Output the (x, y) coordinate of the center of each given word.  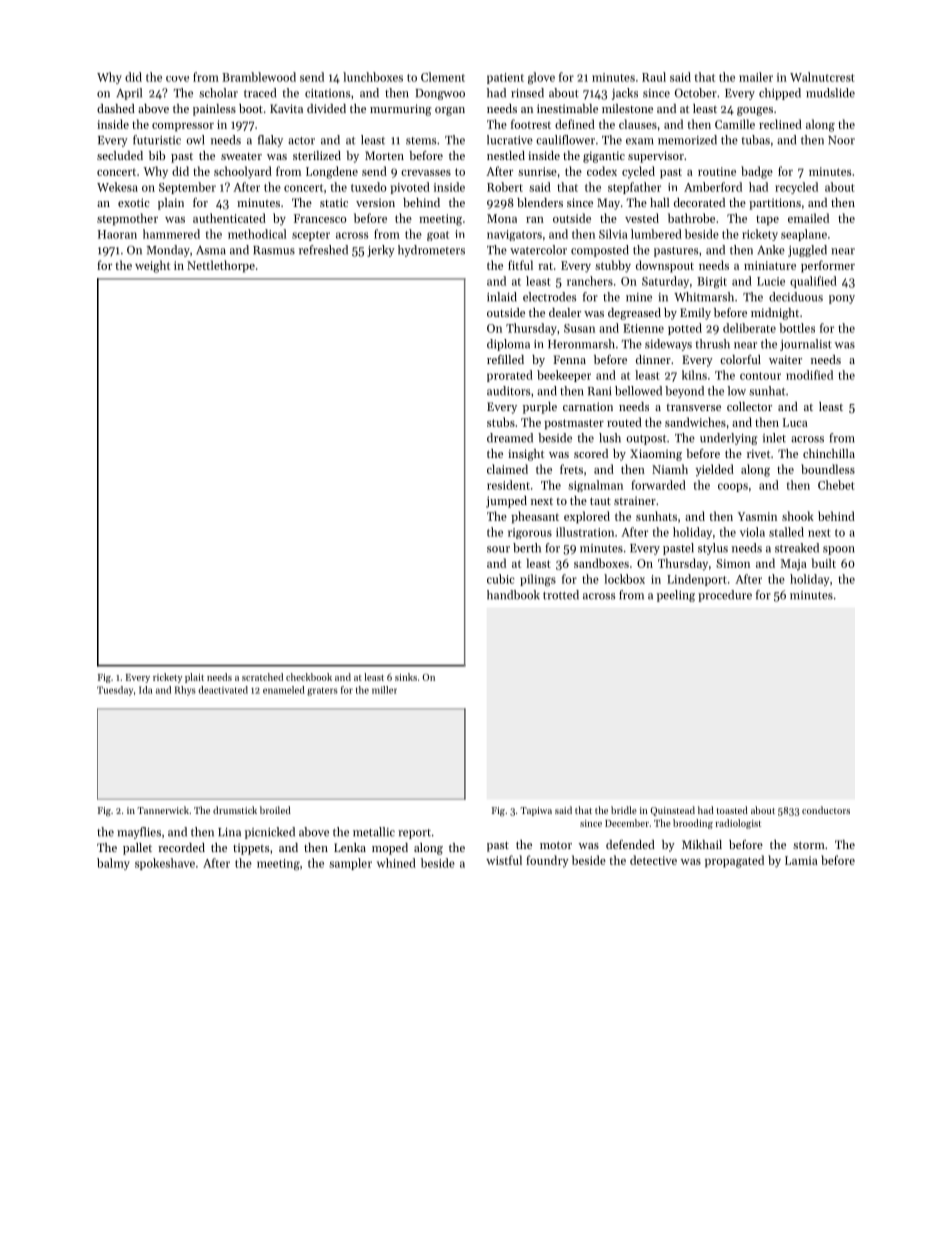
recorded (181, 847)
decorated (699, 202)
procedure (725, 596)
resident (508, 485)
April (129, 94)
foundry (547, 861)
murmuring (401, 110)
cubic (500, 579)
